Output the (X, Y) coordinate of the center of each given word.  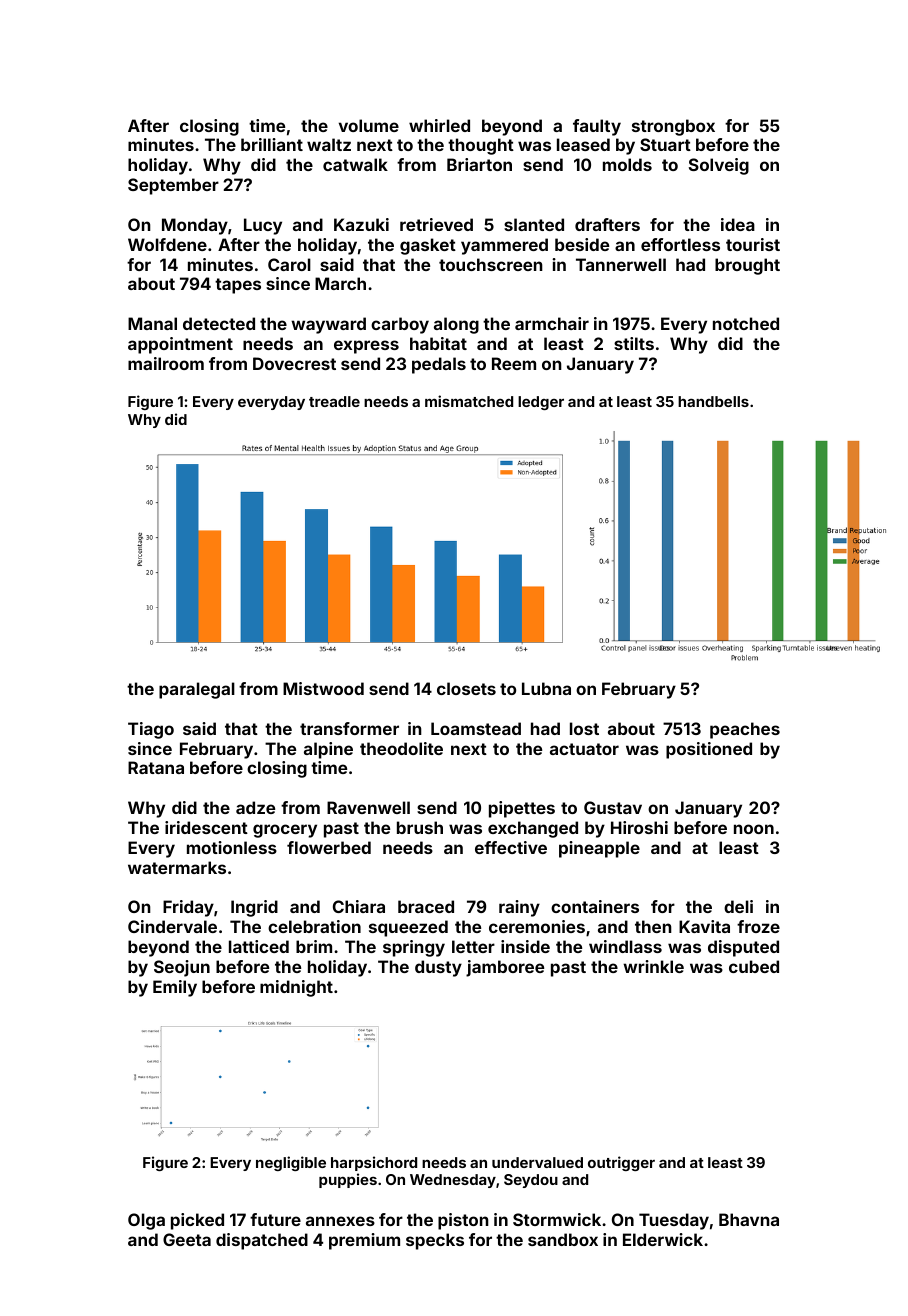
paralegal (197, 690)
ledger (541, 403)
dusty (438, 968)
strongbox (673, 127)
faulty (597, 127)
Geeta (187, 1239)
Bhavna (749, 1219)
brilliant (272, 144)
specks (435, 1241)
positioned (709, 750)
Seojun (182, 968)
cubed (754, 966)
